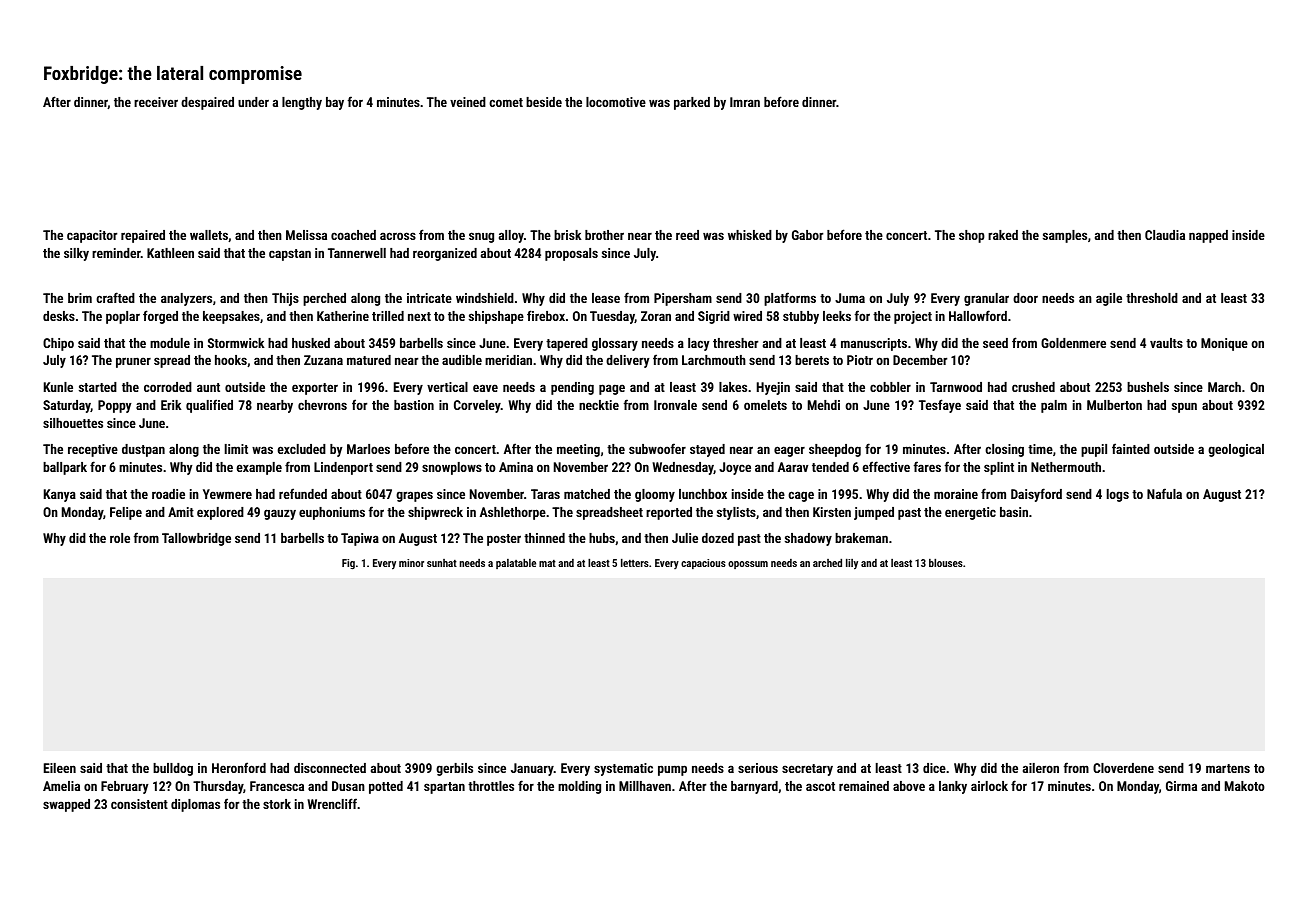 This screenshot has height=924, width=1308. I want to click on Claudia, so click(1165, 235).
